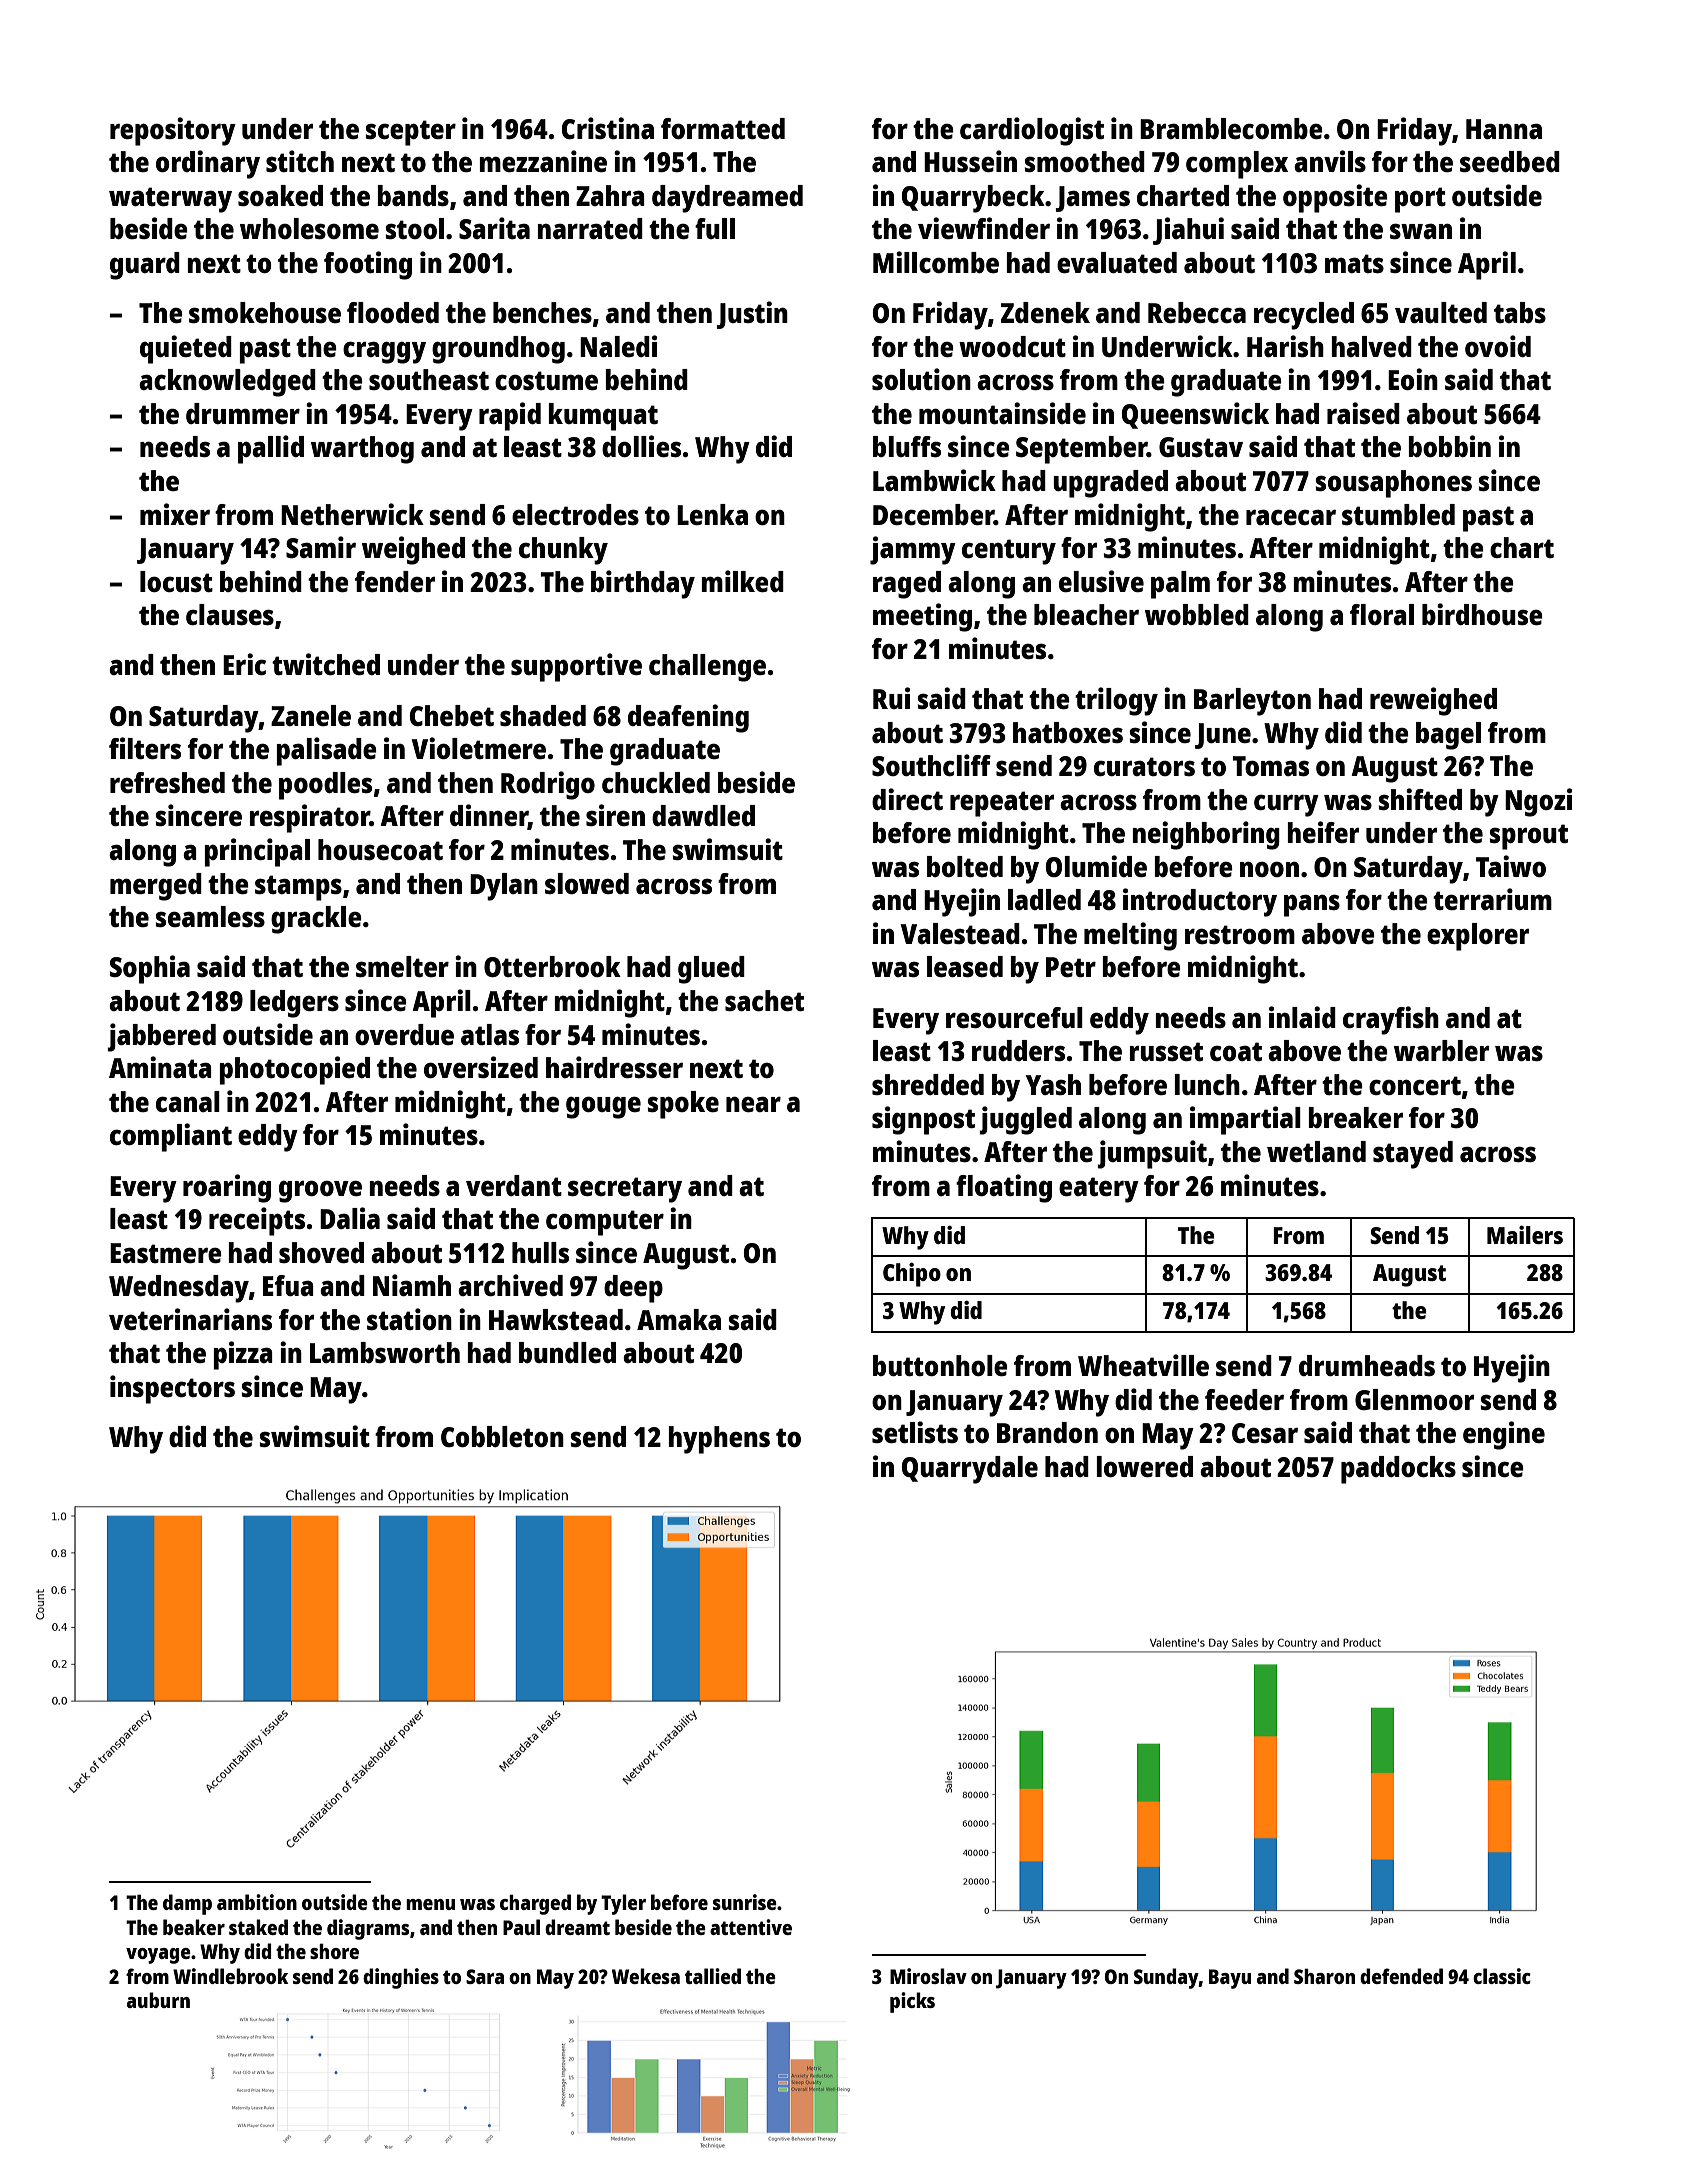 The image size is (1683, 2178). What do you see at coordinates (1504, 129) in the screenshot?
I see `Hanna` at bounding box center [1504, 129].
